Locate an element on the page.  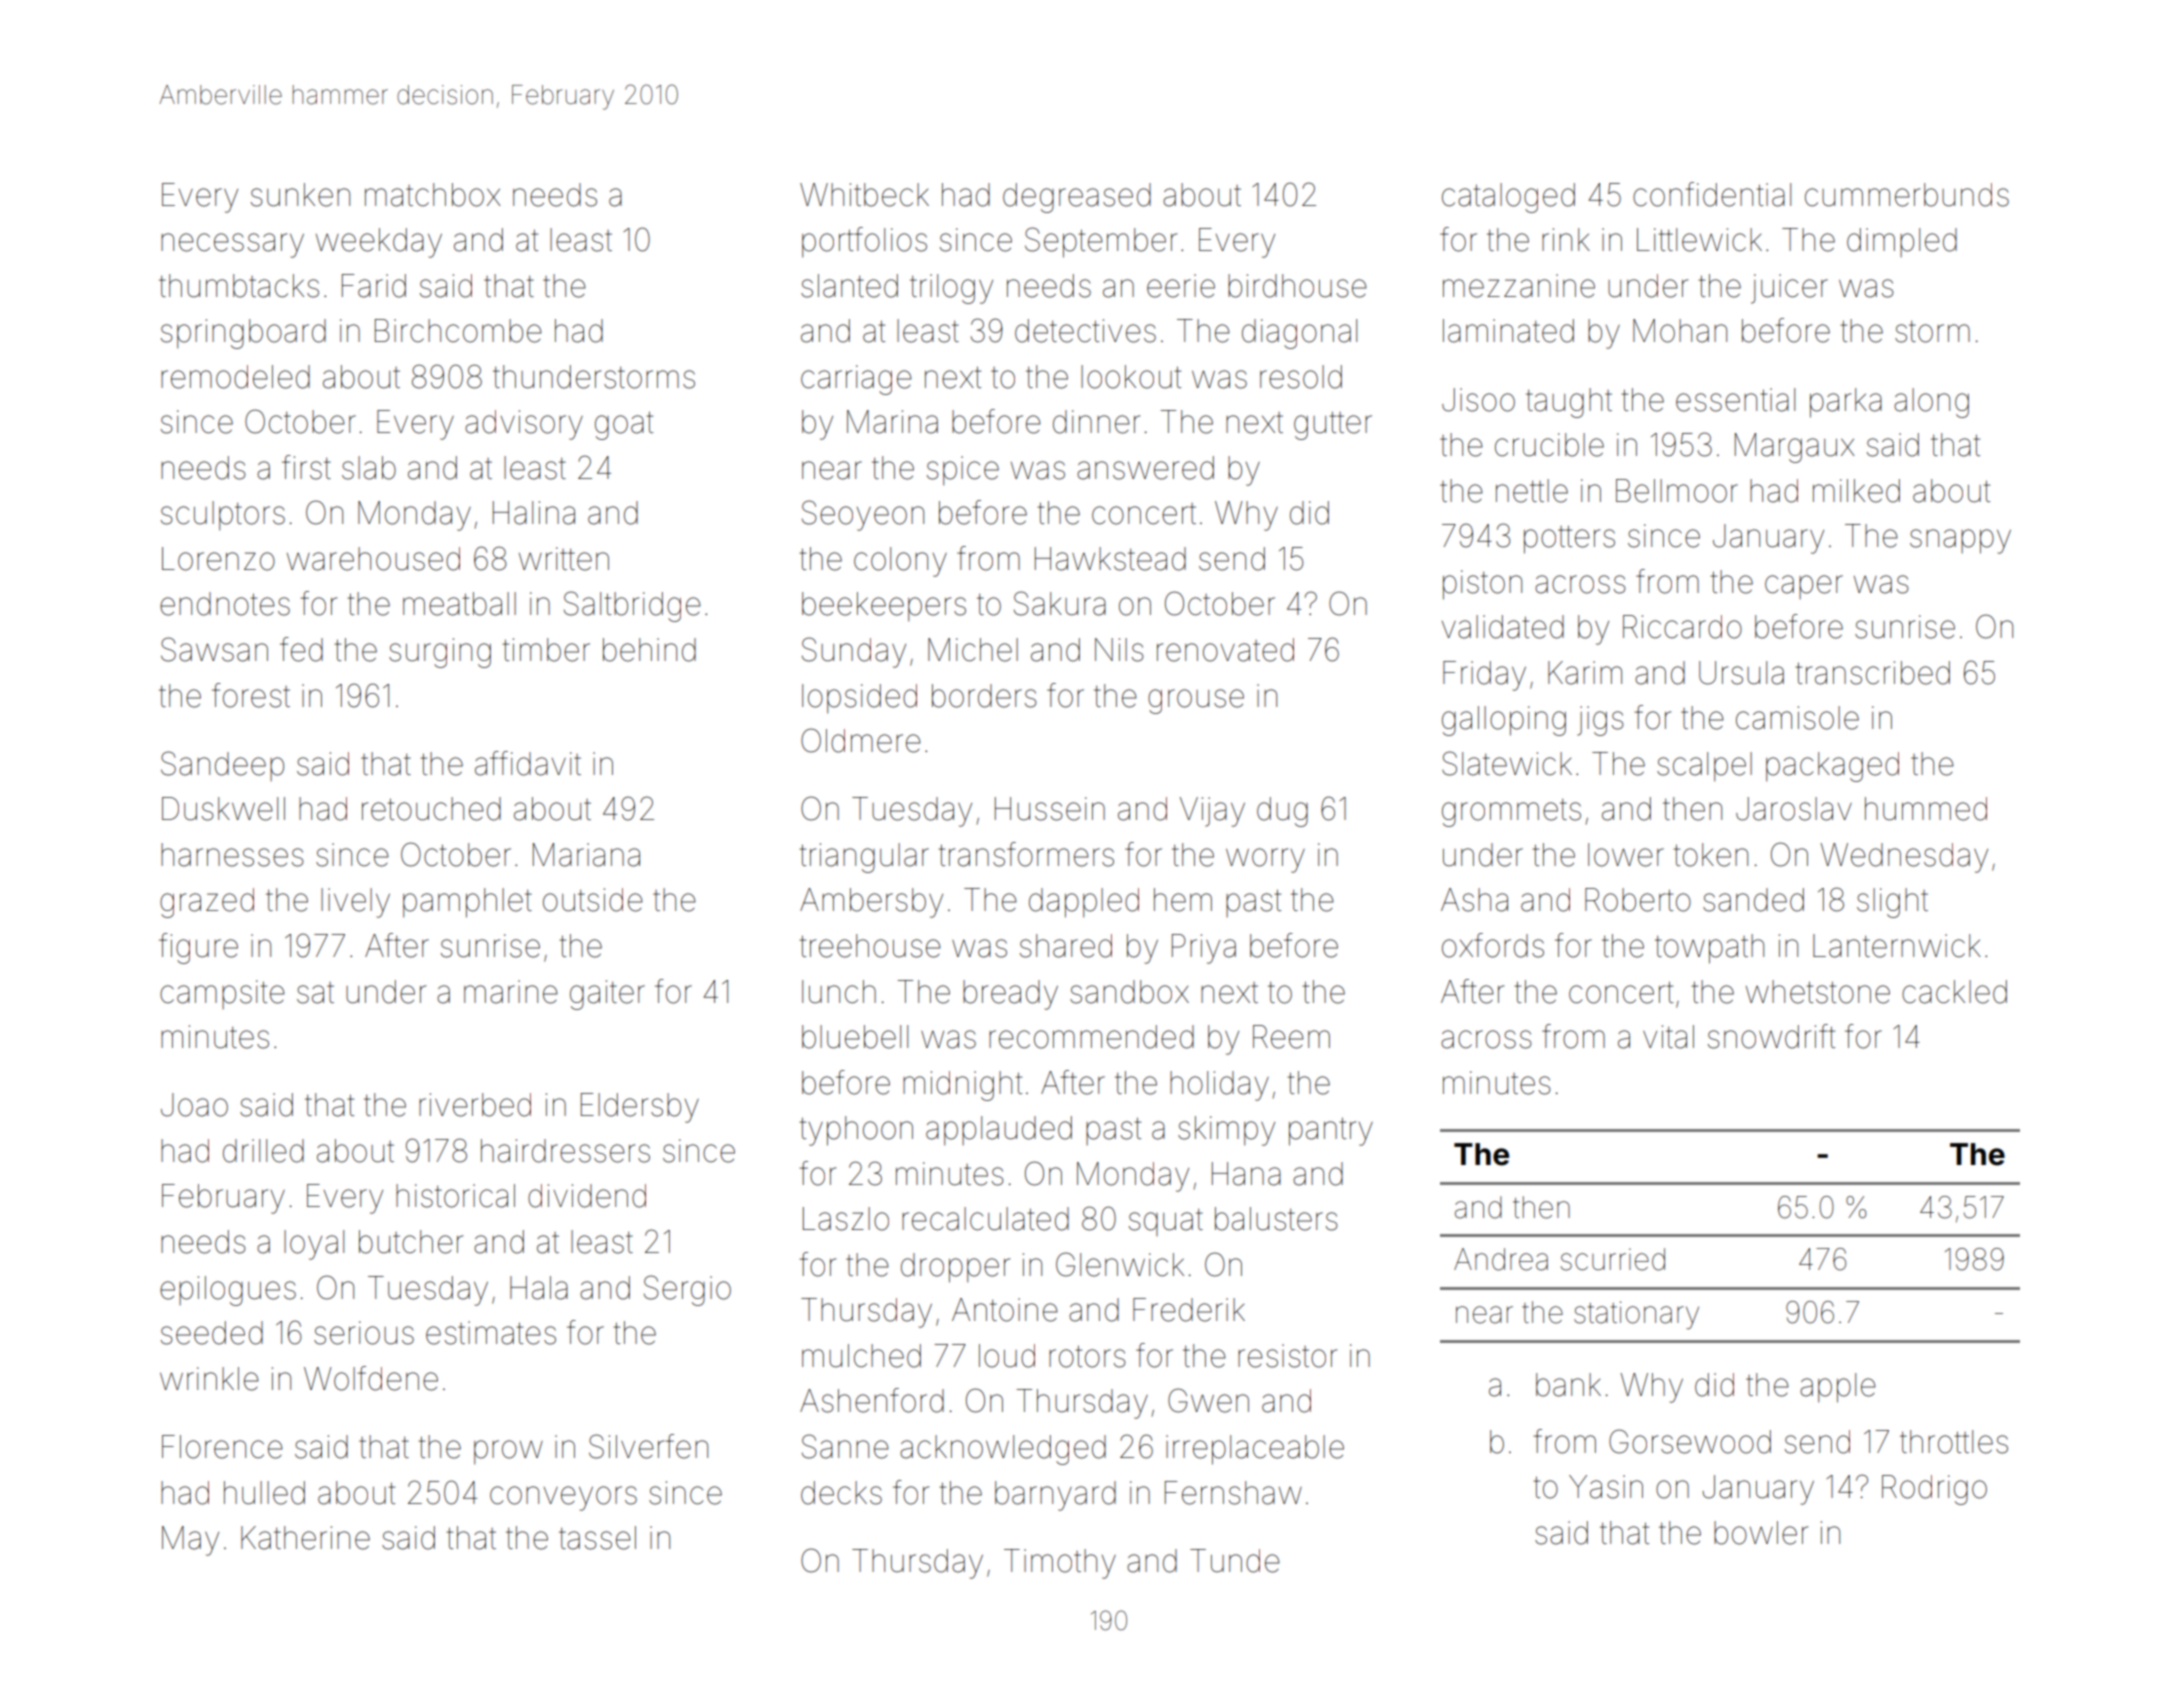
Birchcombe is located at coordinates (458, 331).
